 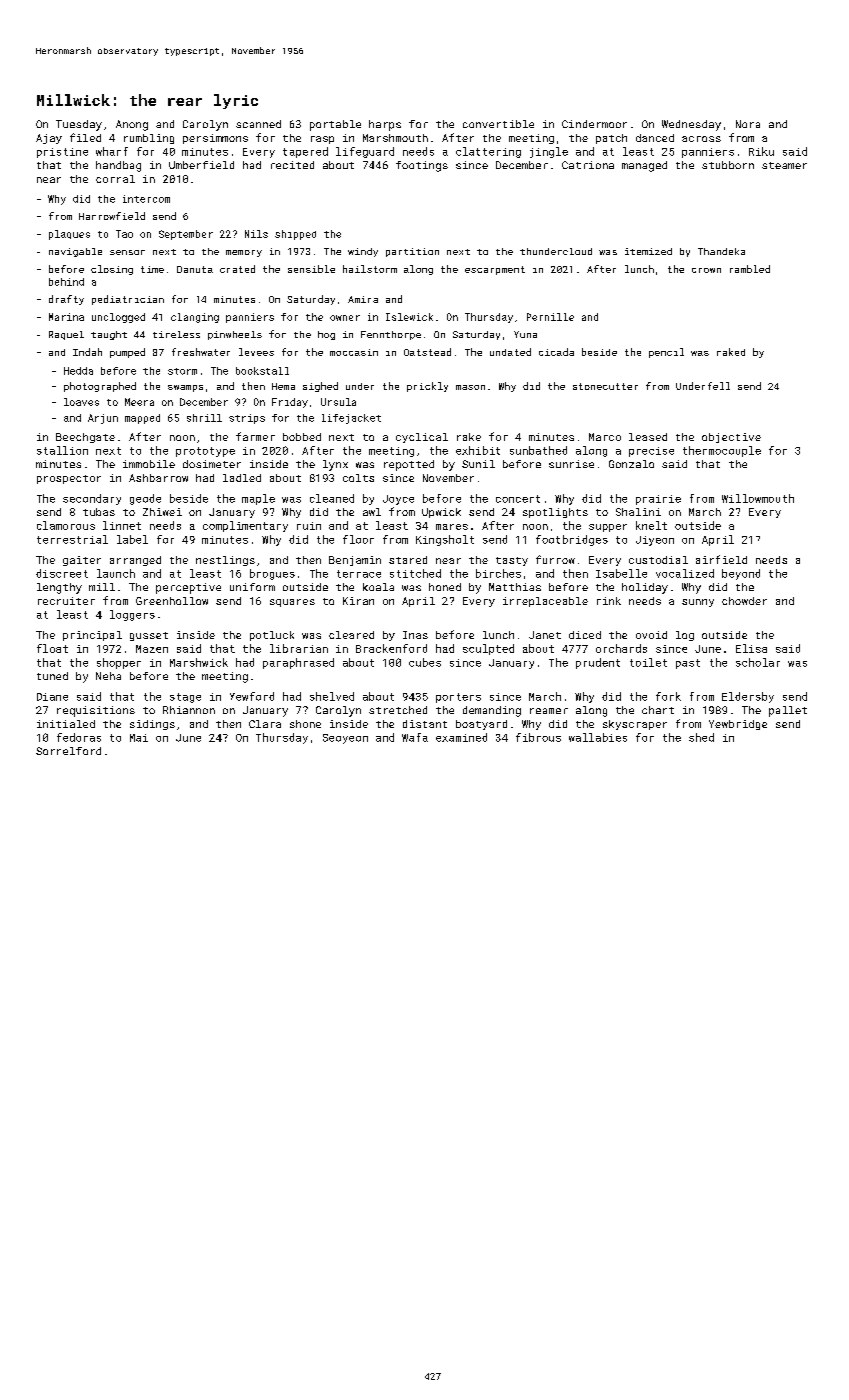 I want to click on Sorrelford, so click(x=68, y=751).
